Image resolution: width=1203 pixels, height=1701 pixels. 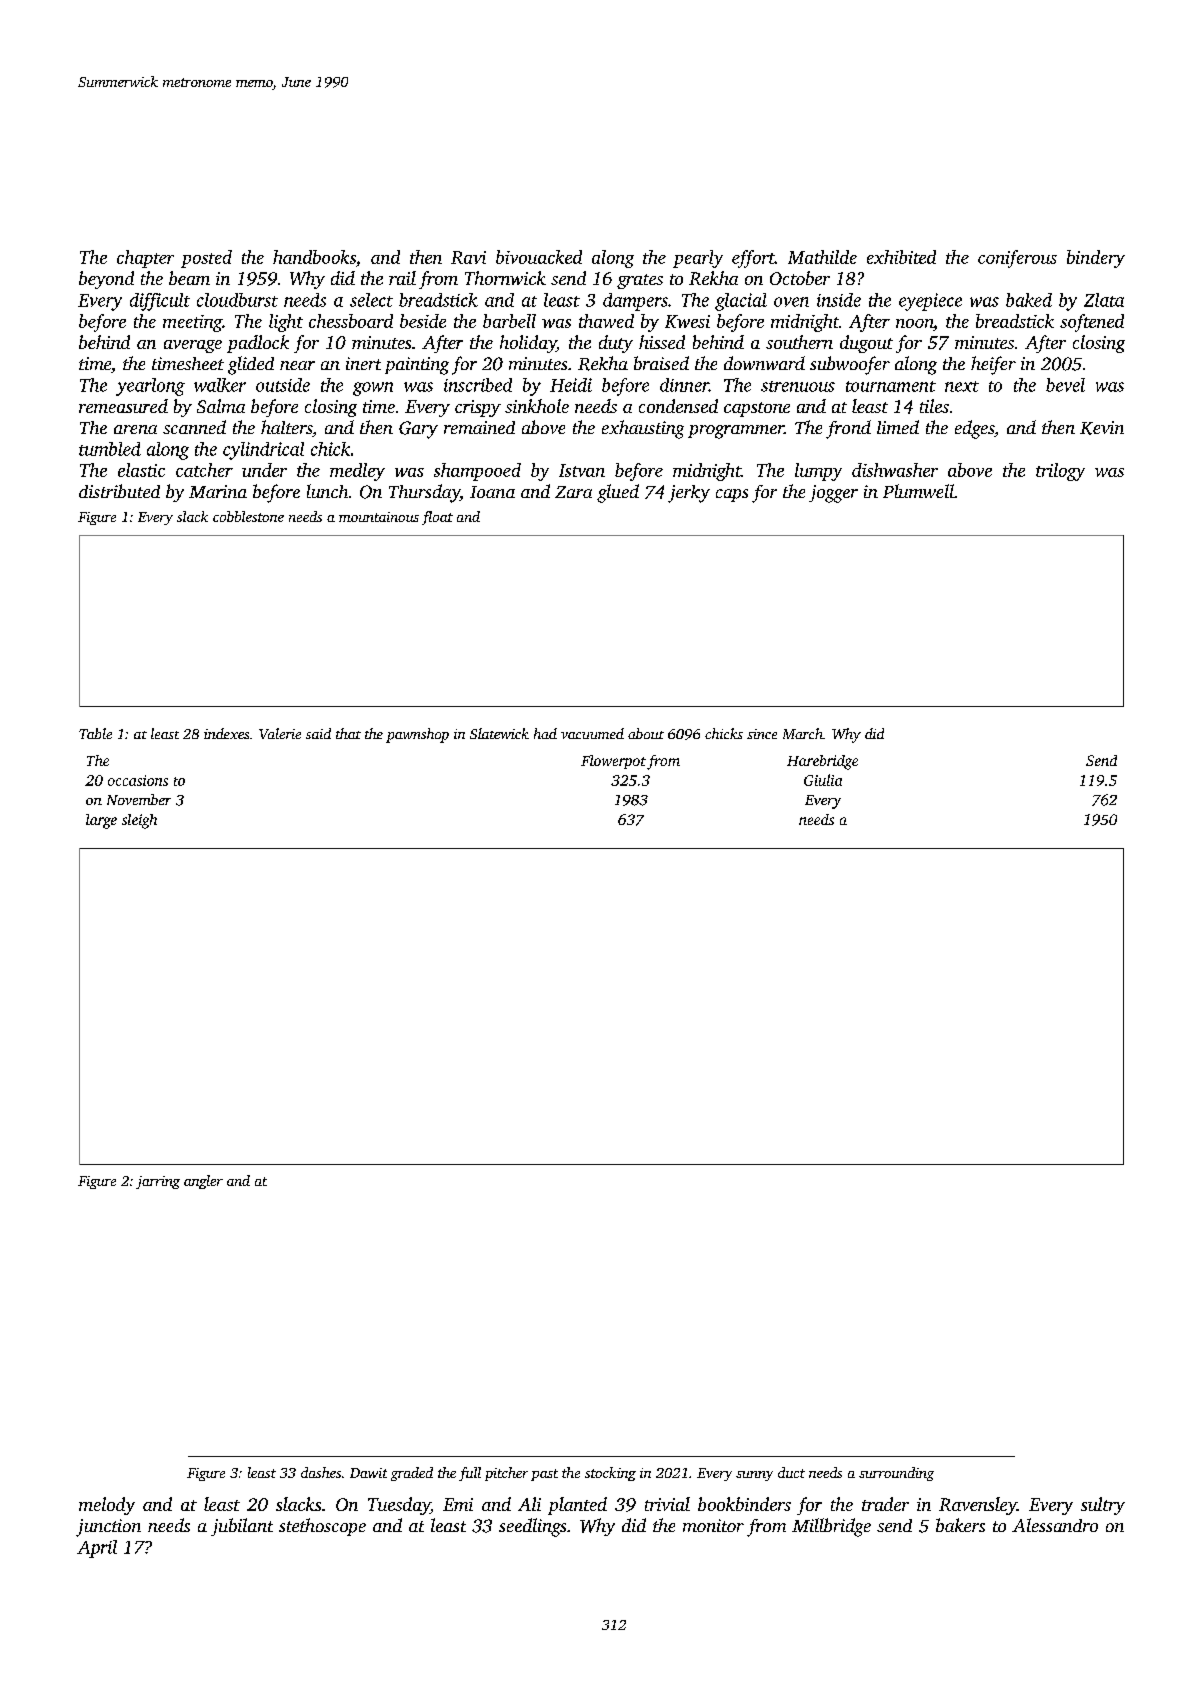 What do you see at coordinates (823, 780) in the image?
I see `Giulia` at bounding box center [823, 780].
